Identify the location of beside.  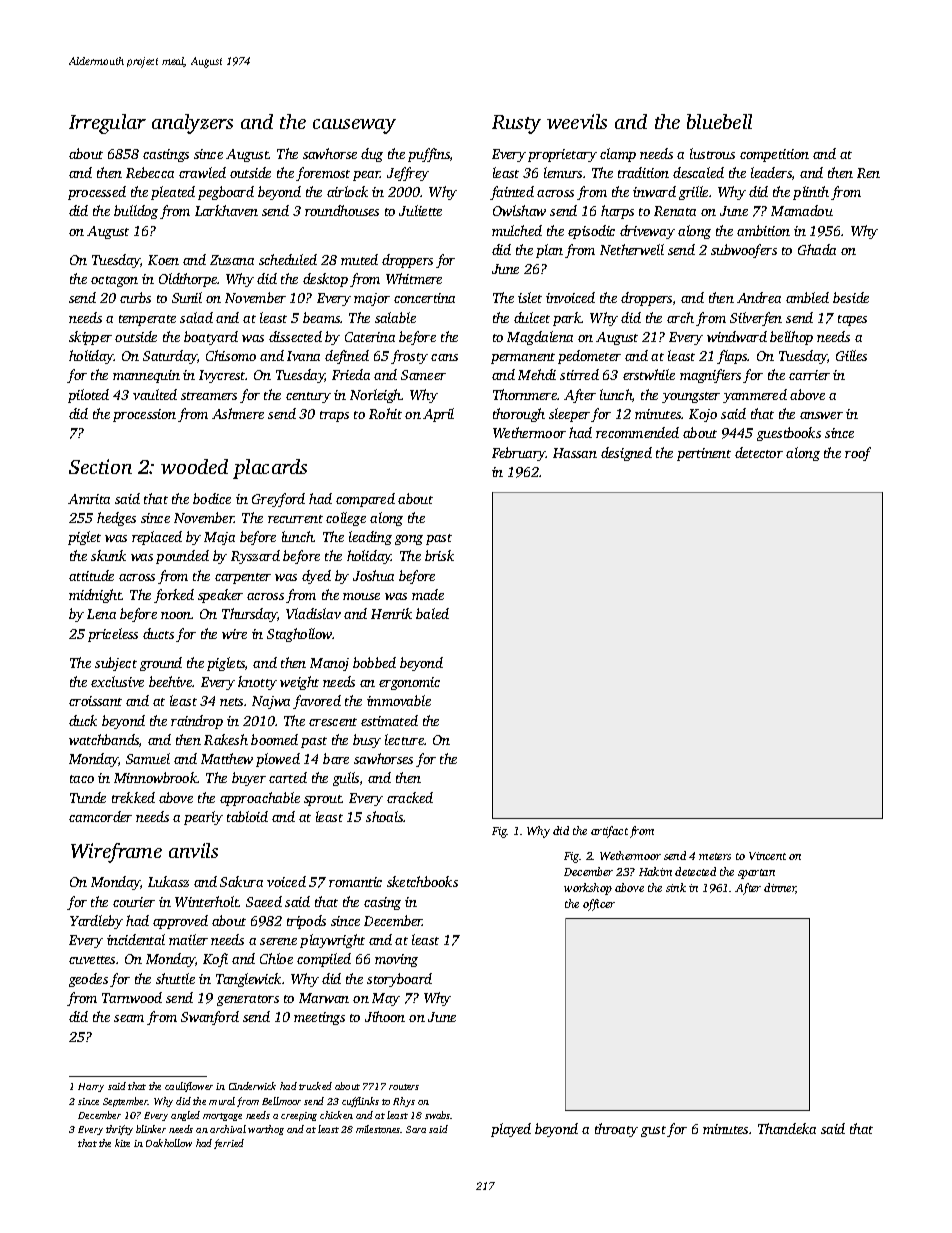
(851, 297).
